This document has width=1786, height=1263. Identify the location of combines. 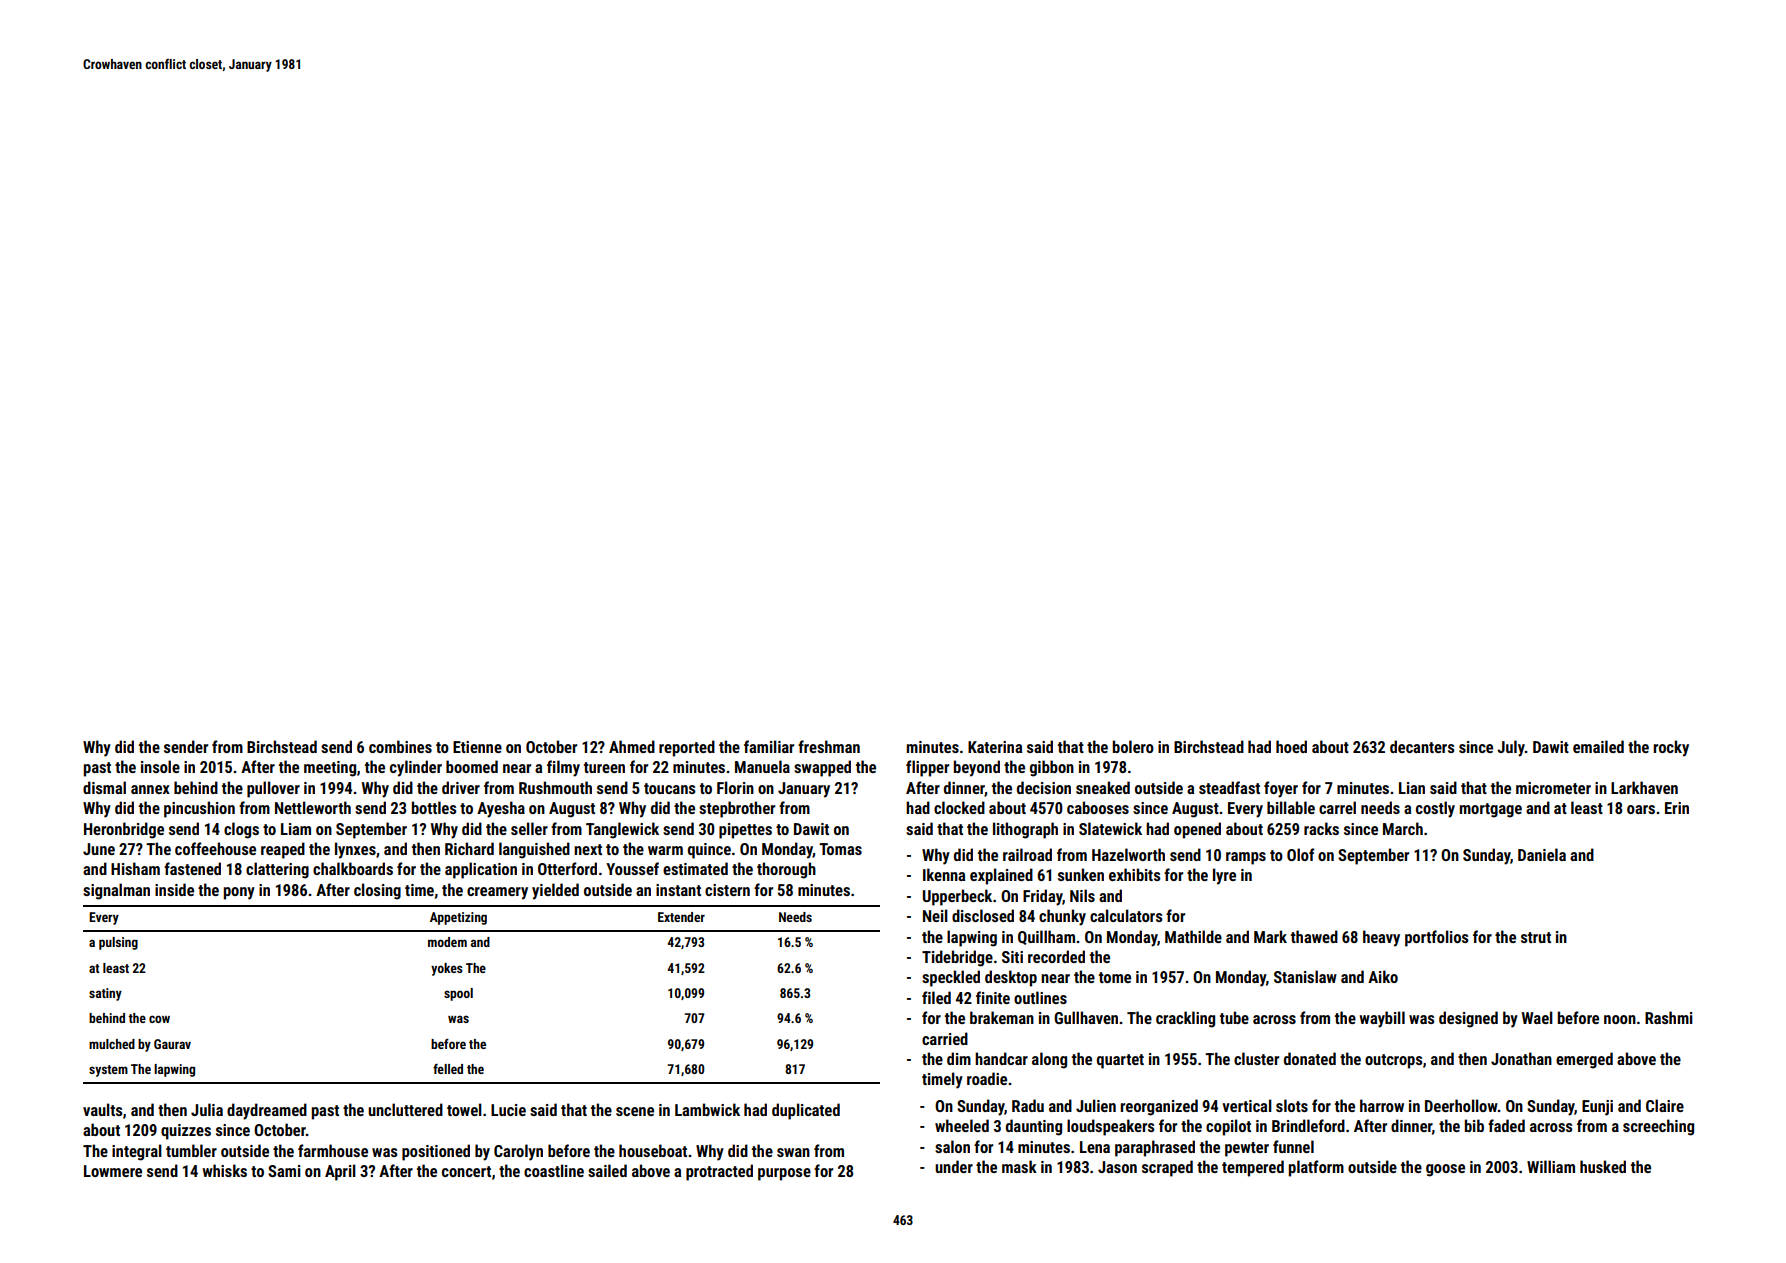
(400, 746).
